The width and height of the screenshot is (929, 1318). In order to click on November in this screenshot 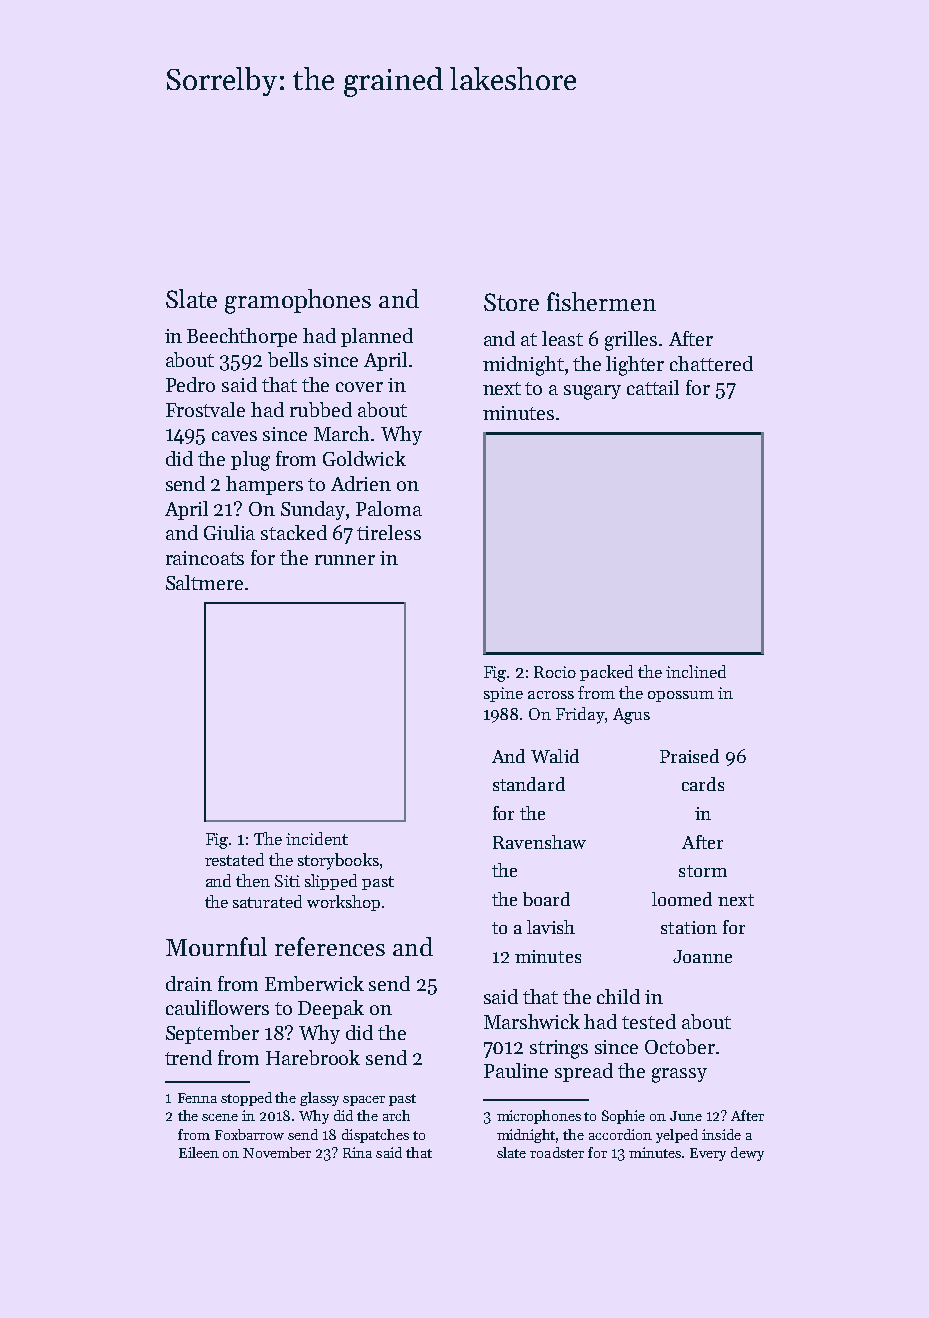, I will do `click(277, 1152)`.
